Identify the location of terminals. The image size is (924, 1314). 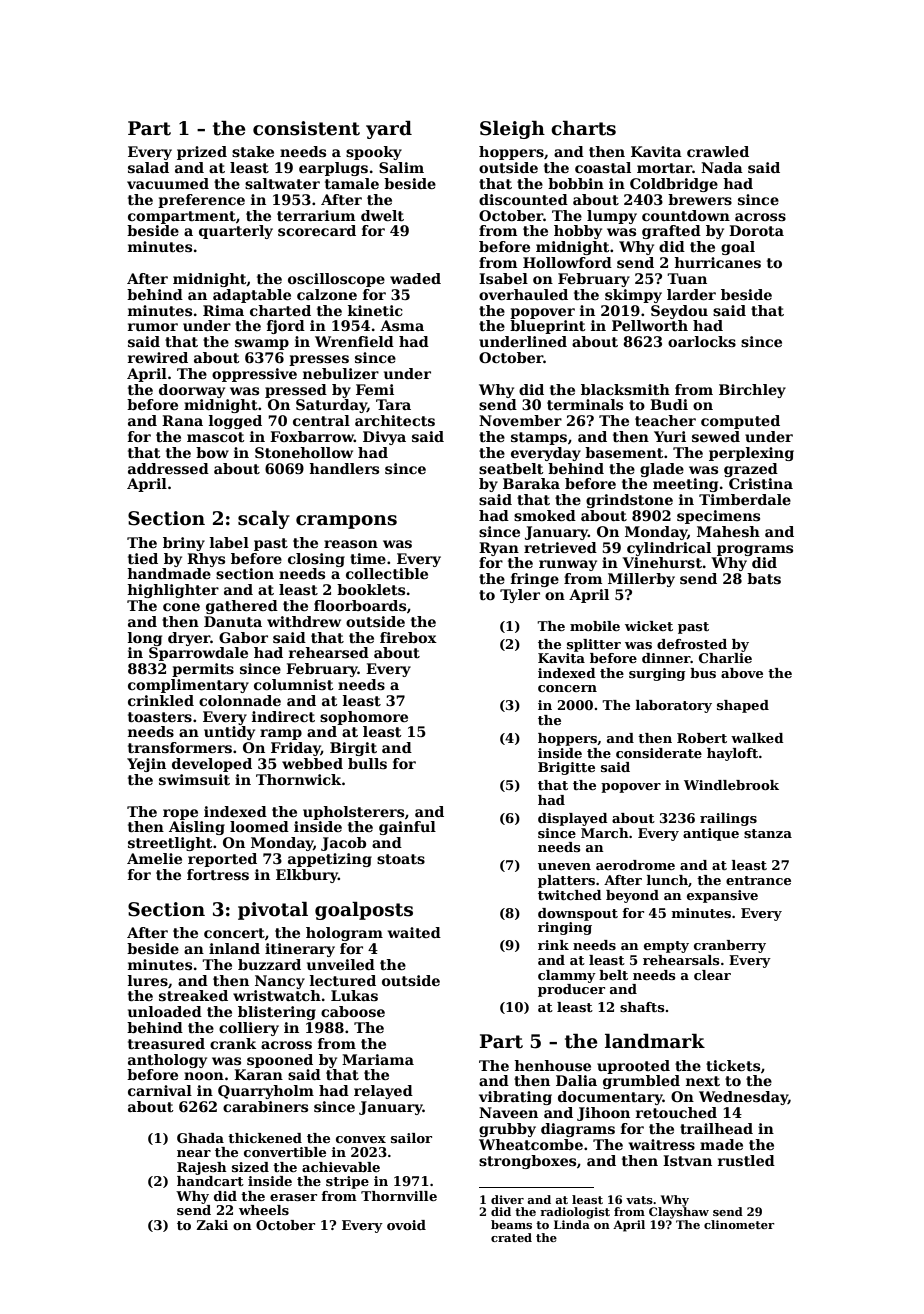
(585, 404).
